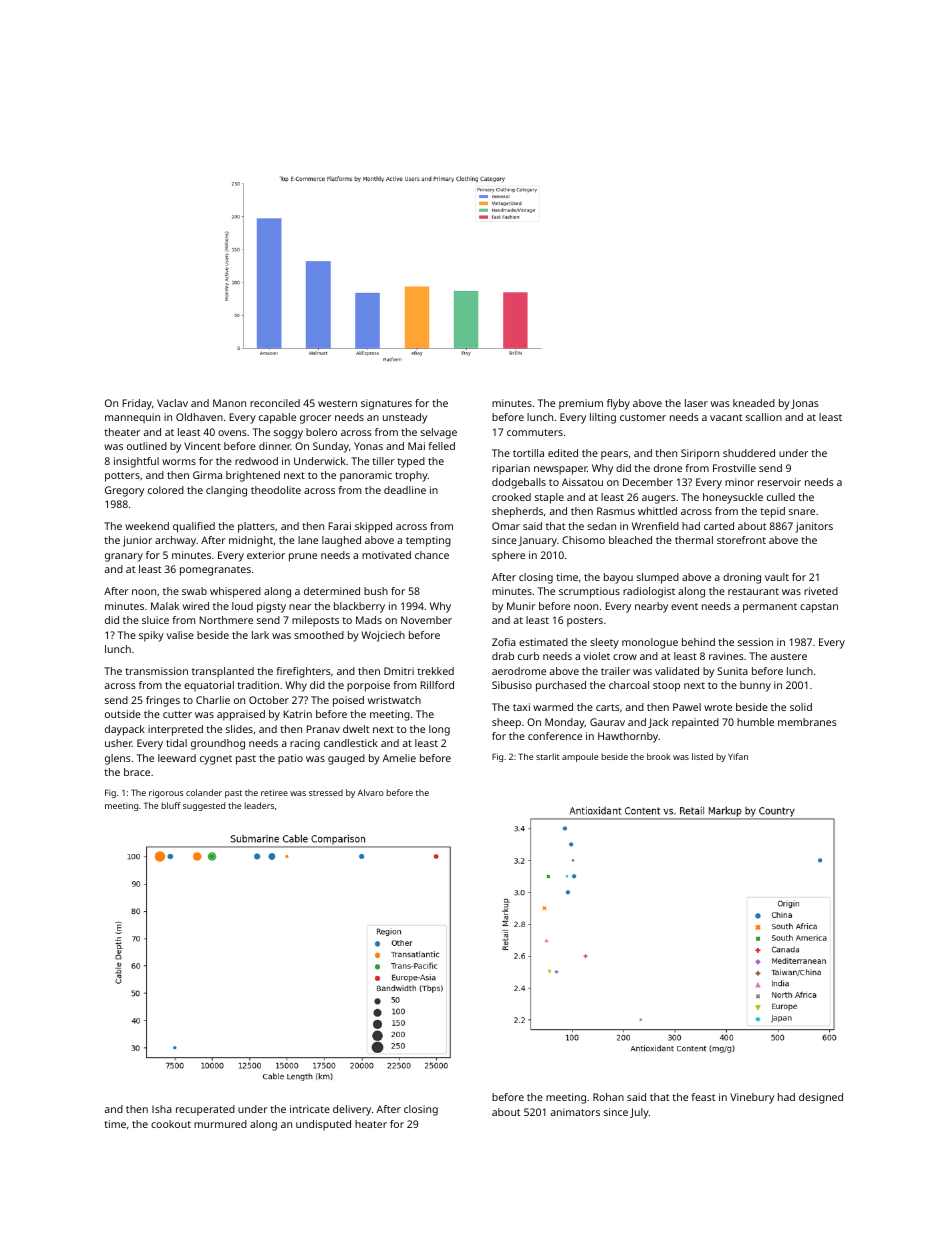  I want to click on leaders, so click(259, 805).
